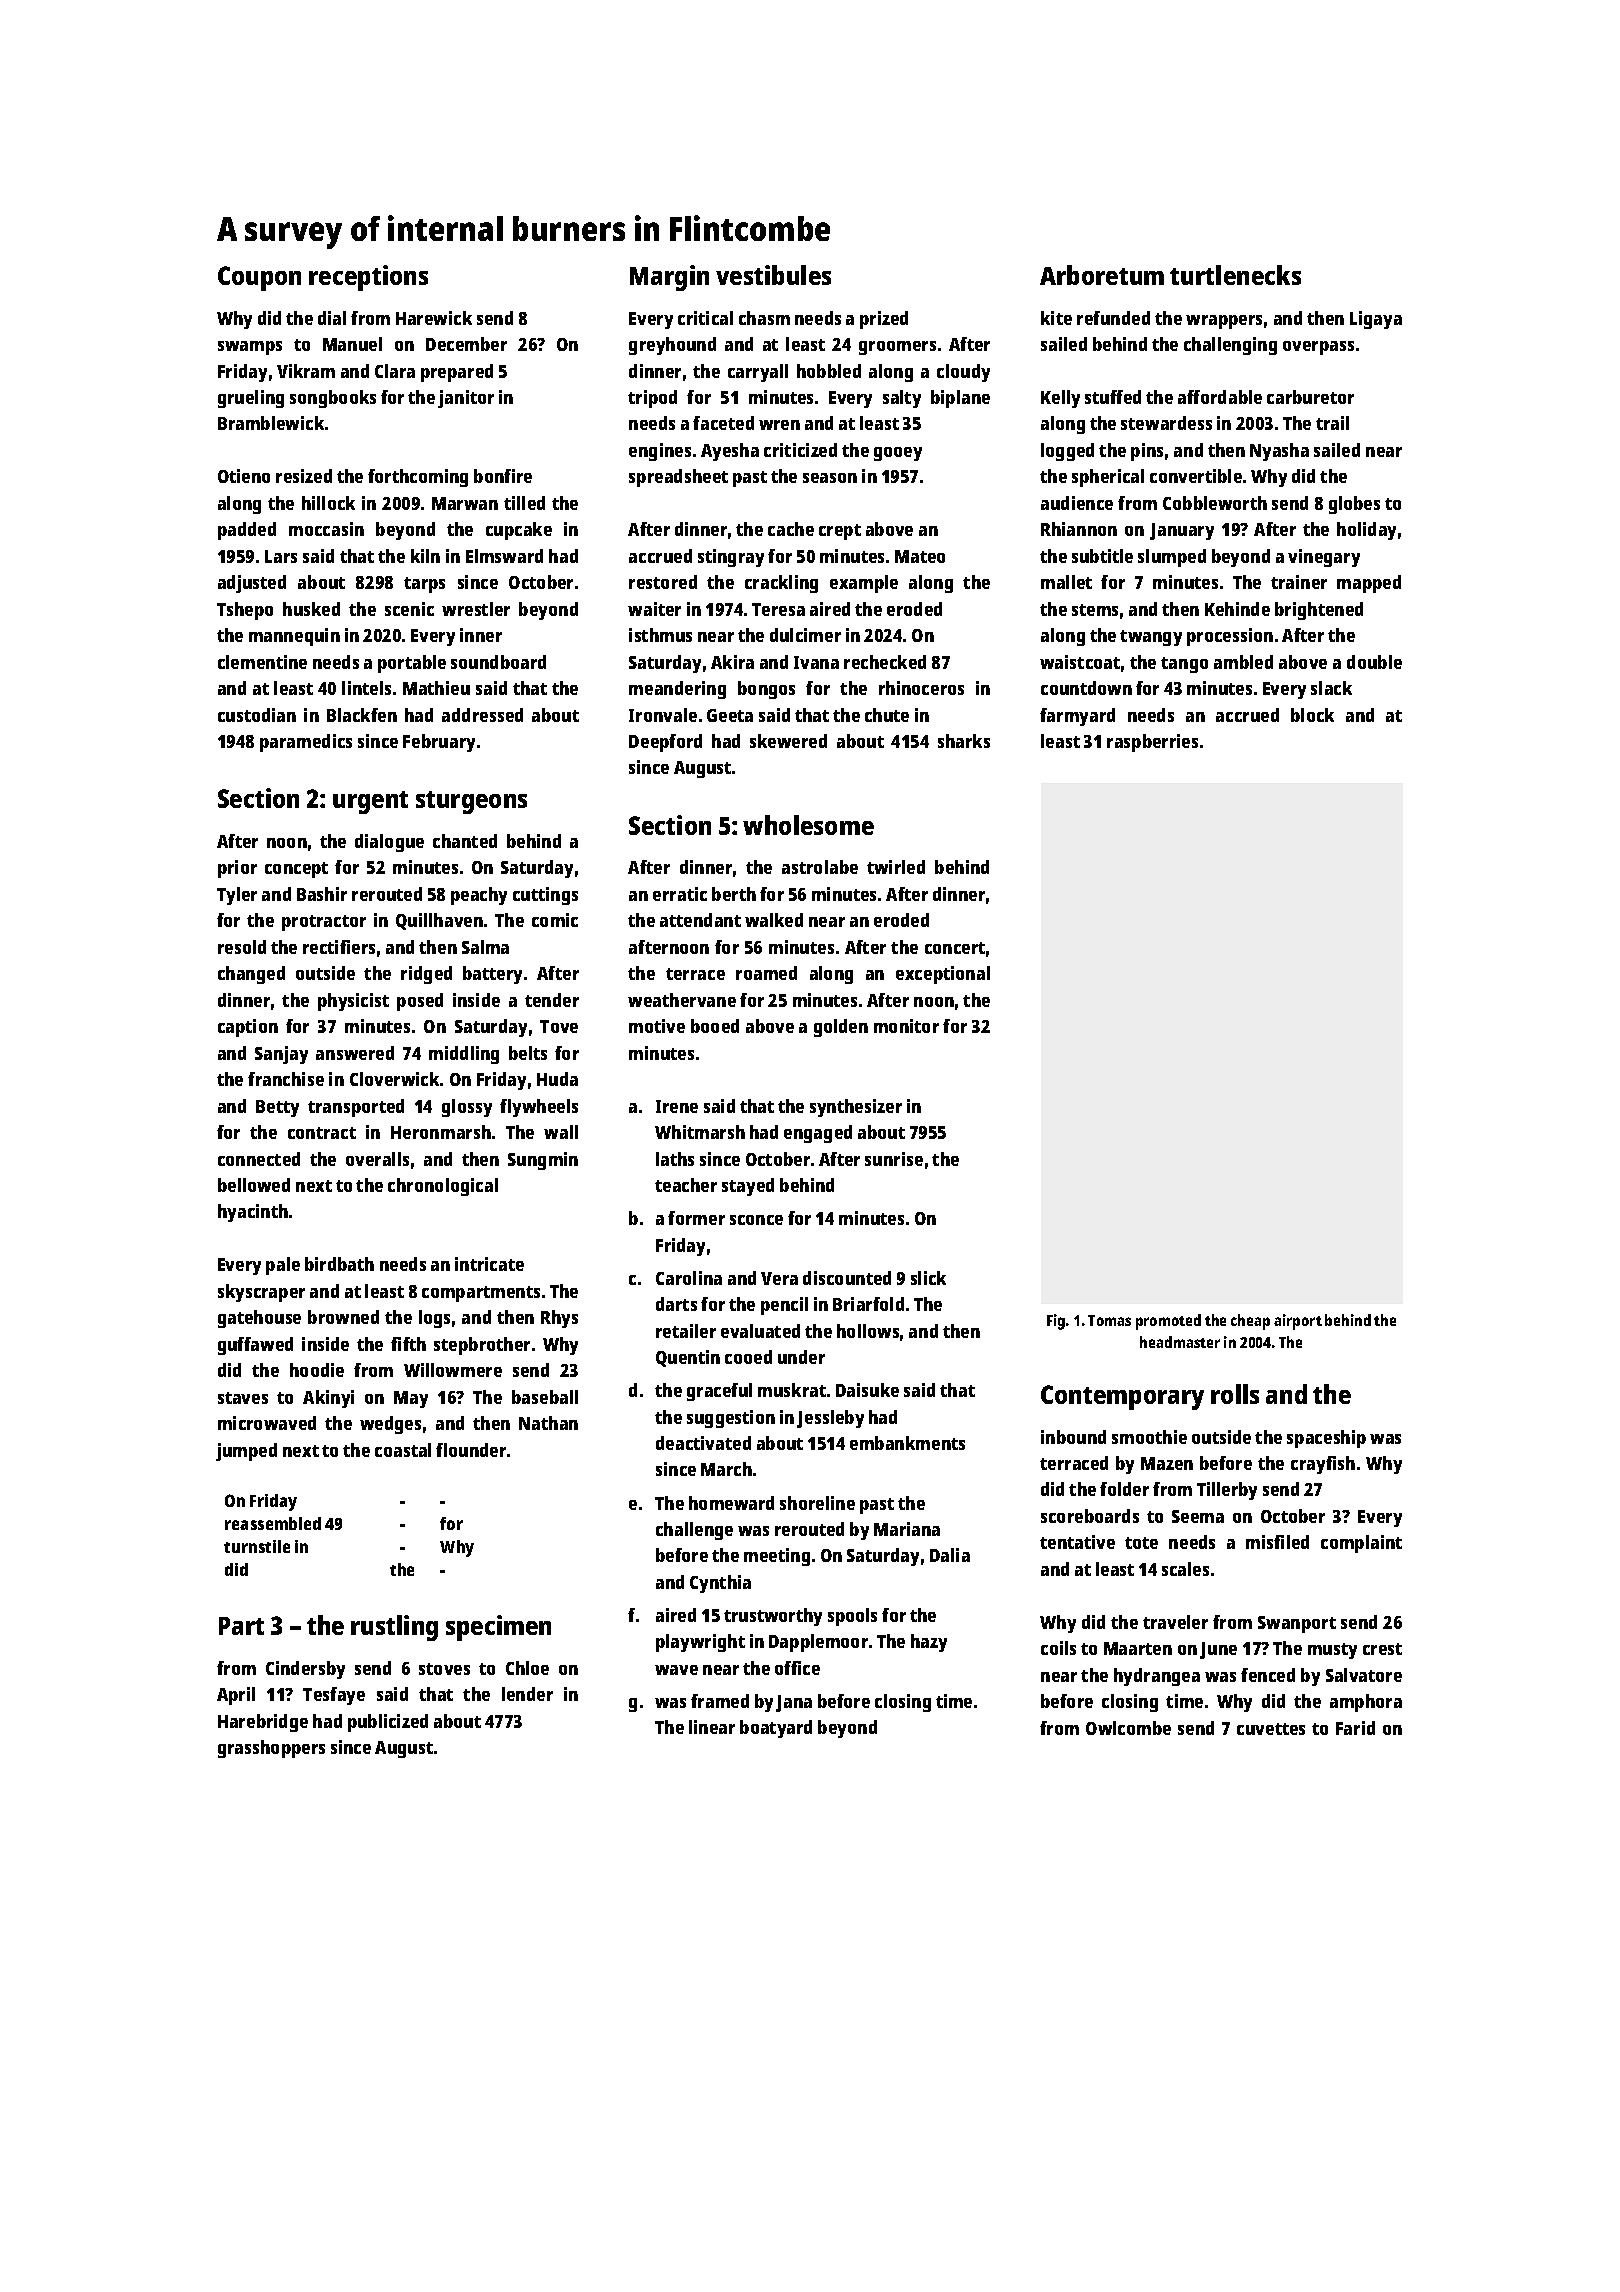 This screenshot has width=1620, height=2292. Describe the element at coordinates (720, 1701) in the screenshot. I see `framed` at that location.
